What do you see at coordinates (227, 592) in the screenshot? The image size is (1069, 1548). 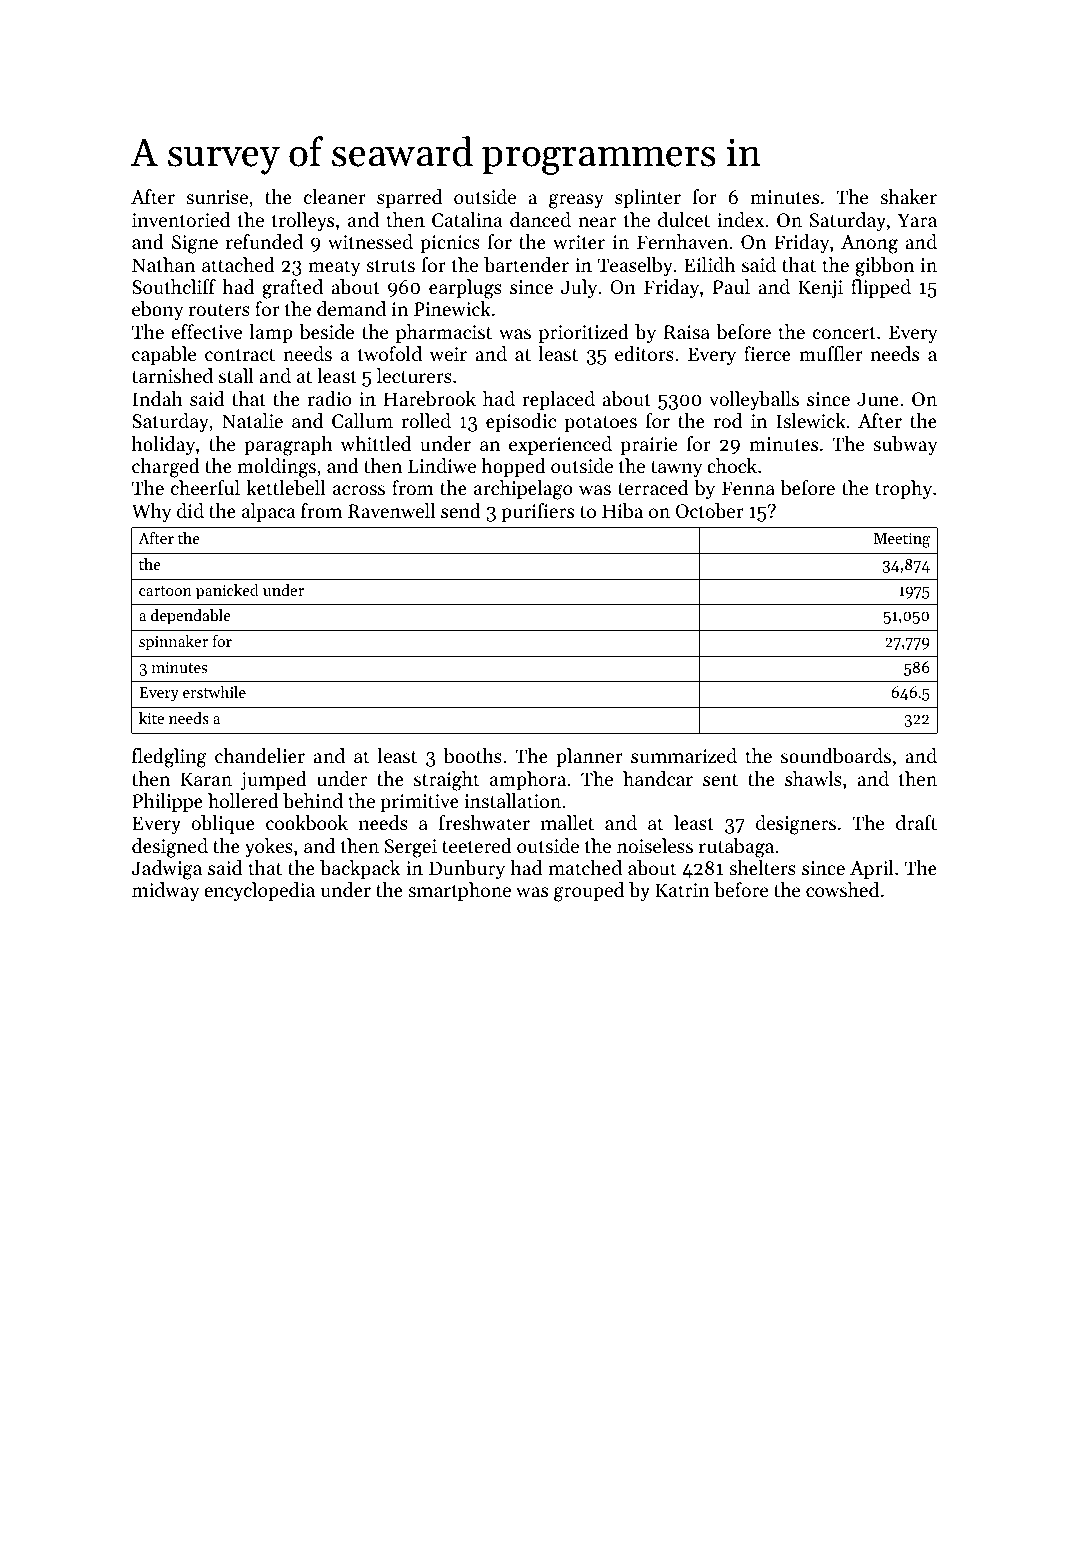 I see `panicked` at bounding box center [227, 592].
